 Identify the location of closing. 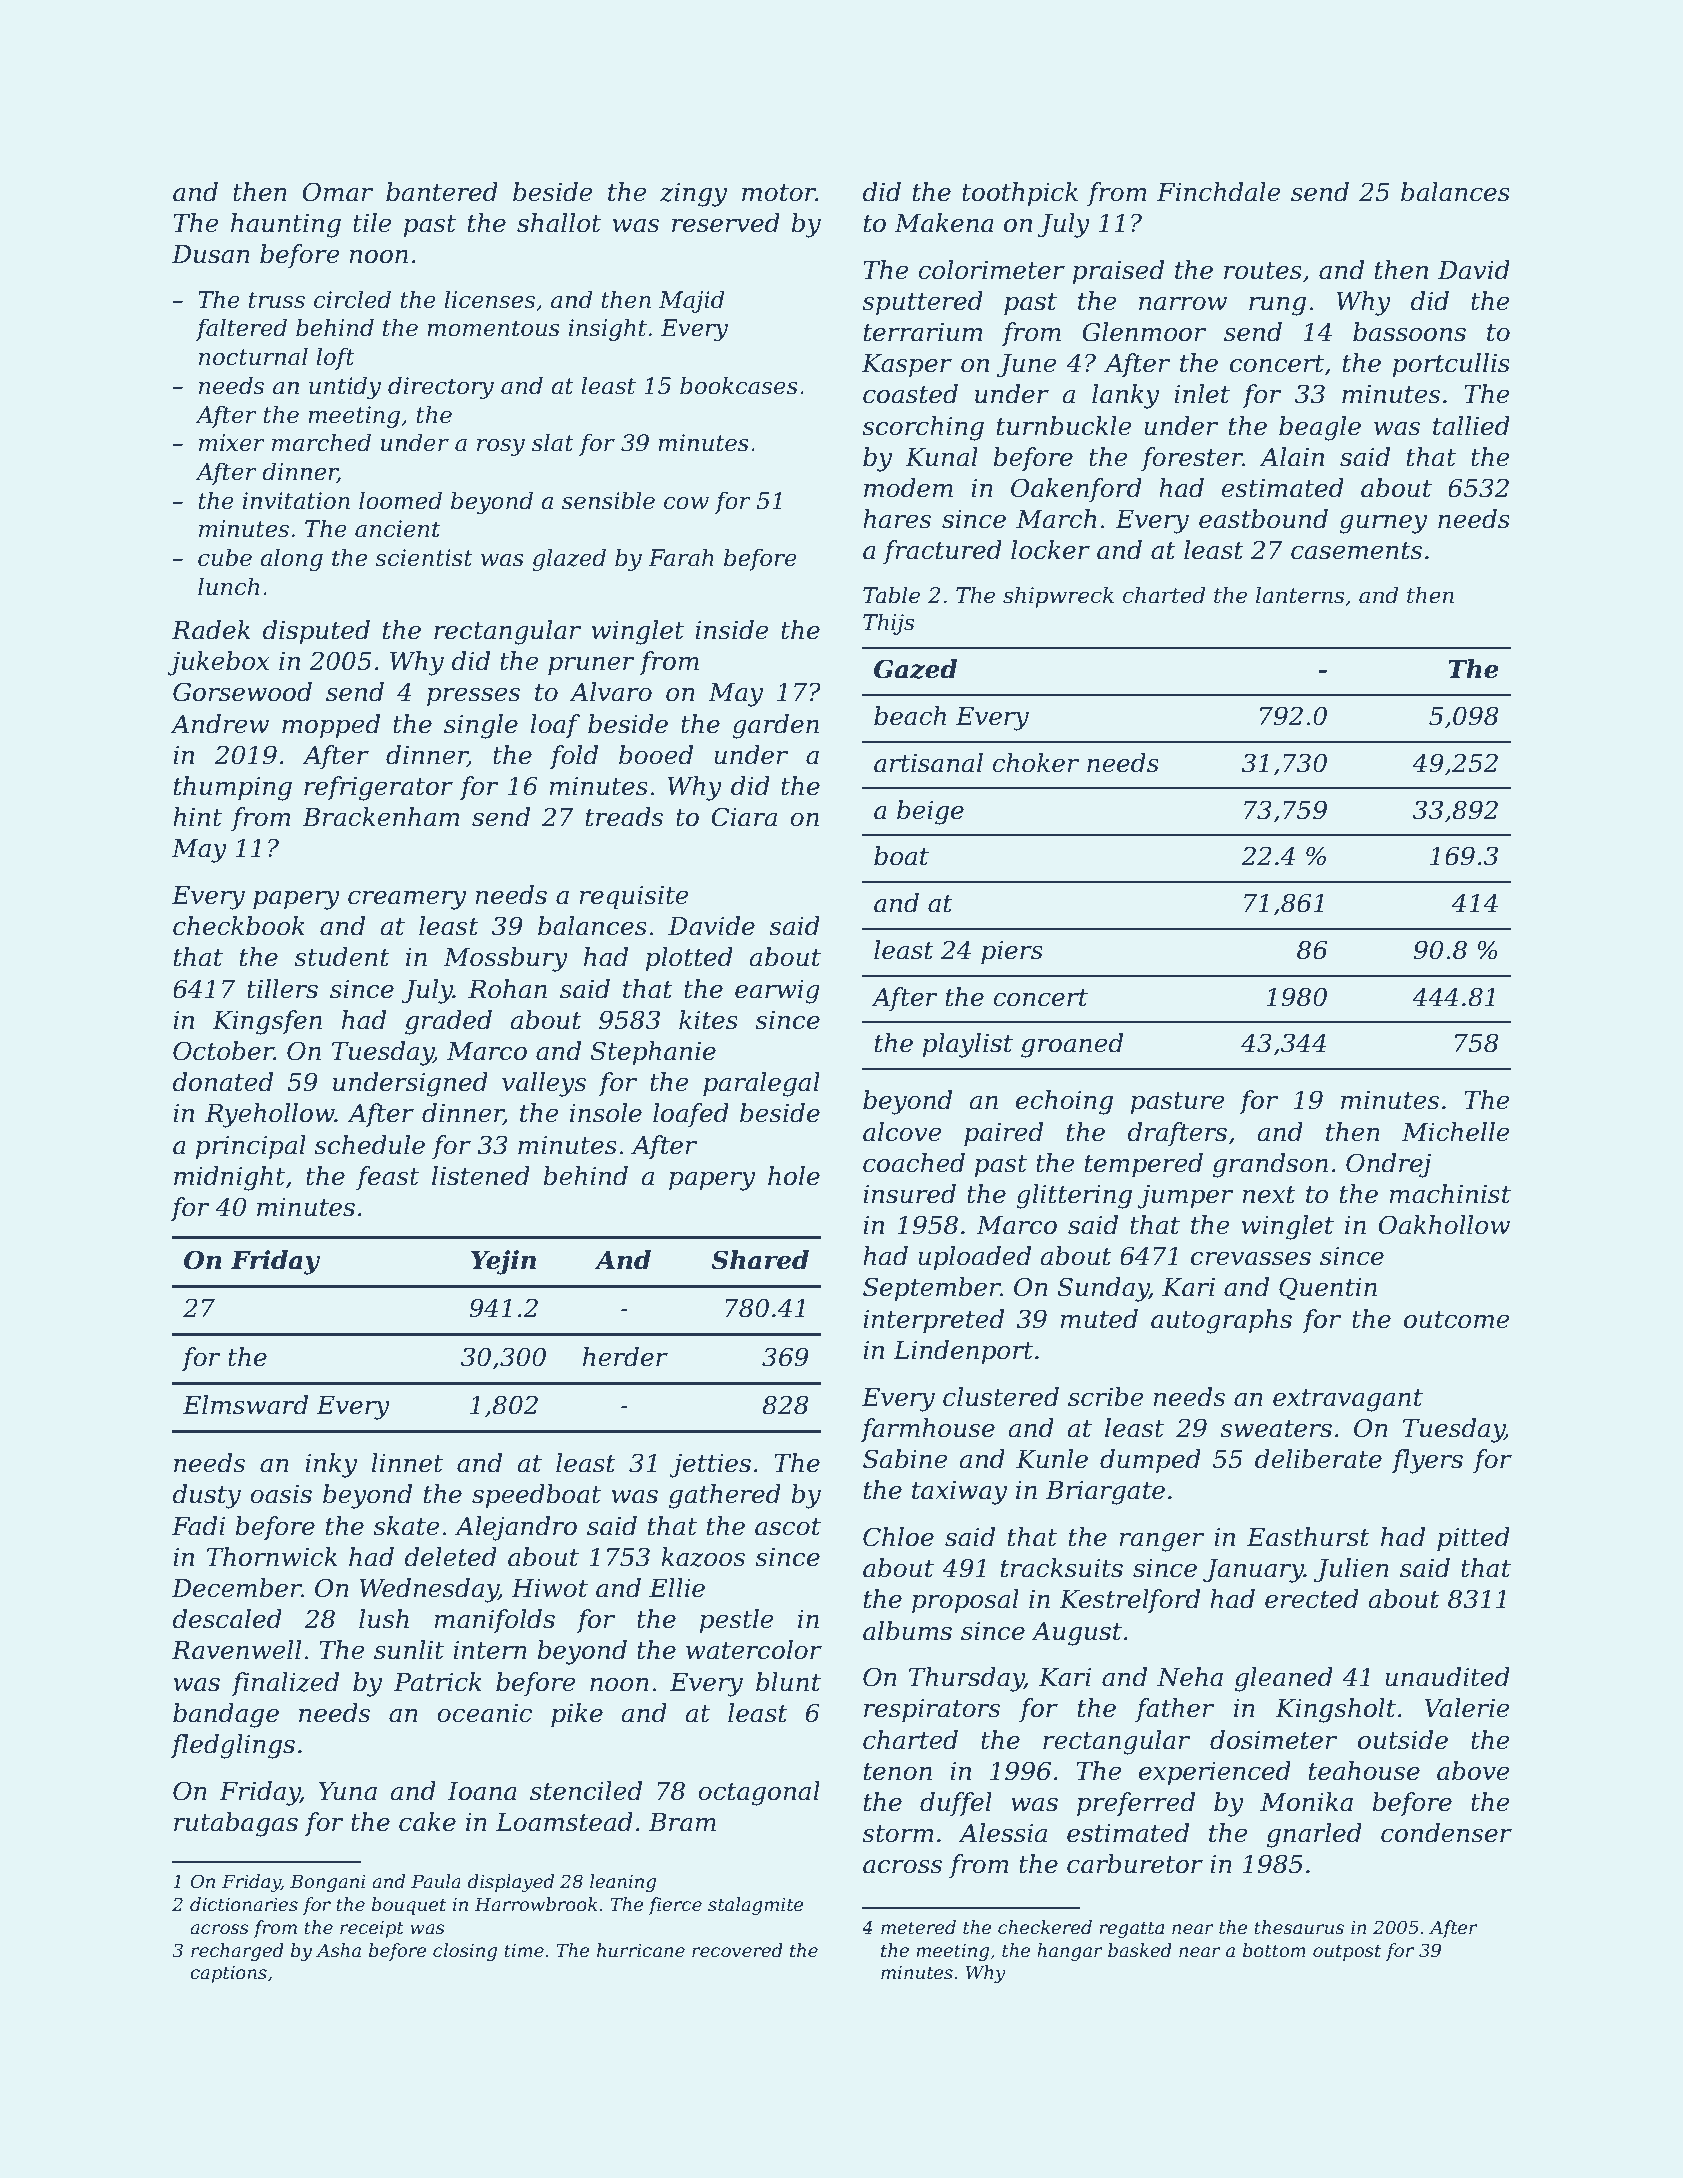
(465, 1952).
